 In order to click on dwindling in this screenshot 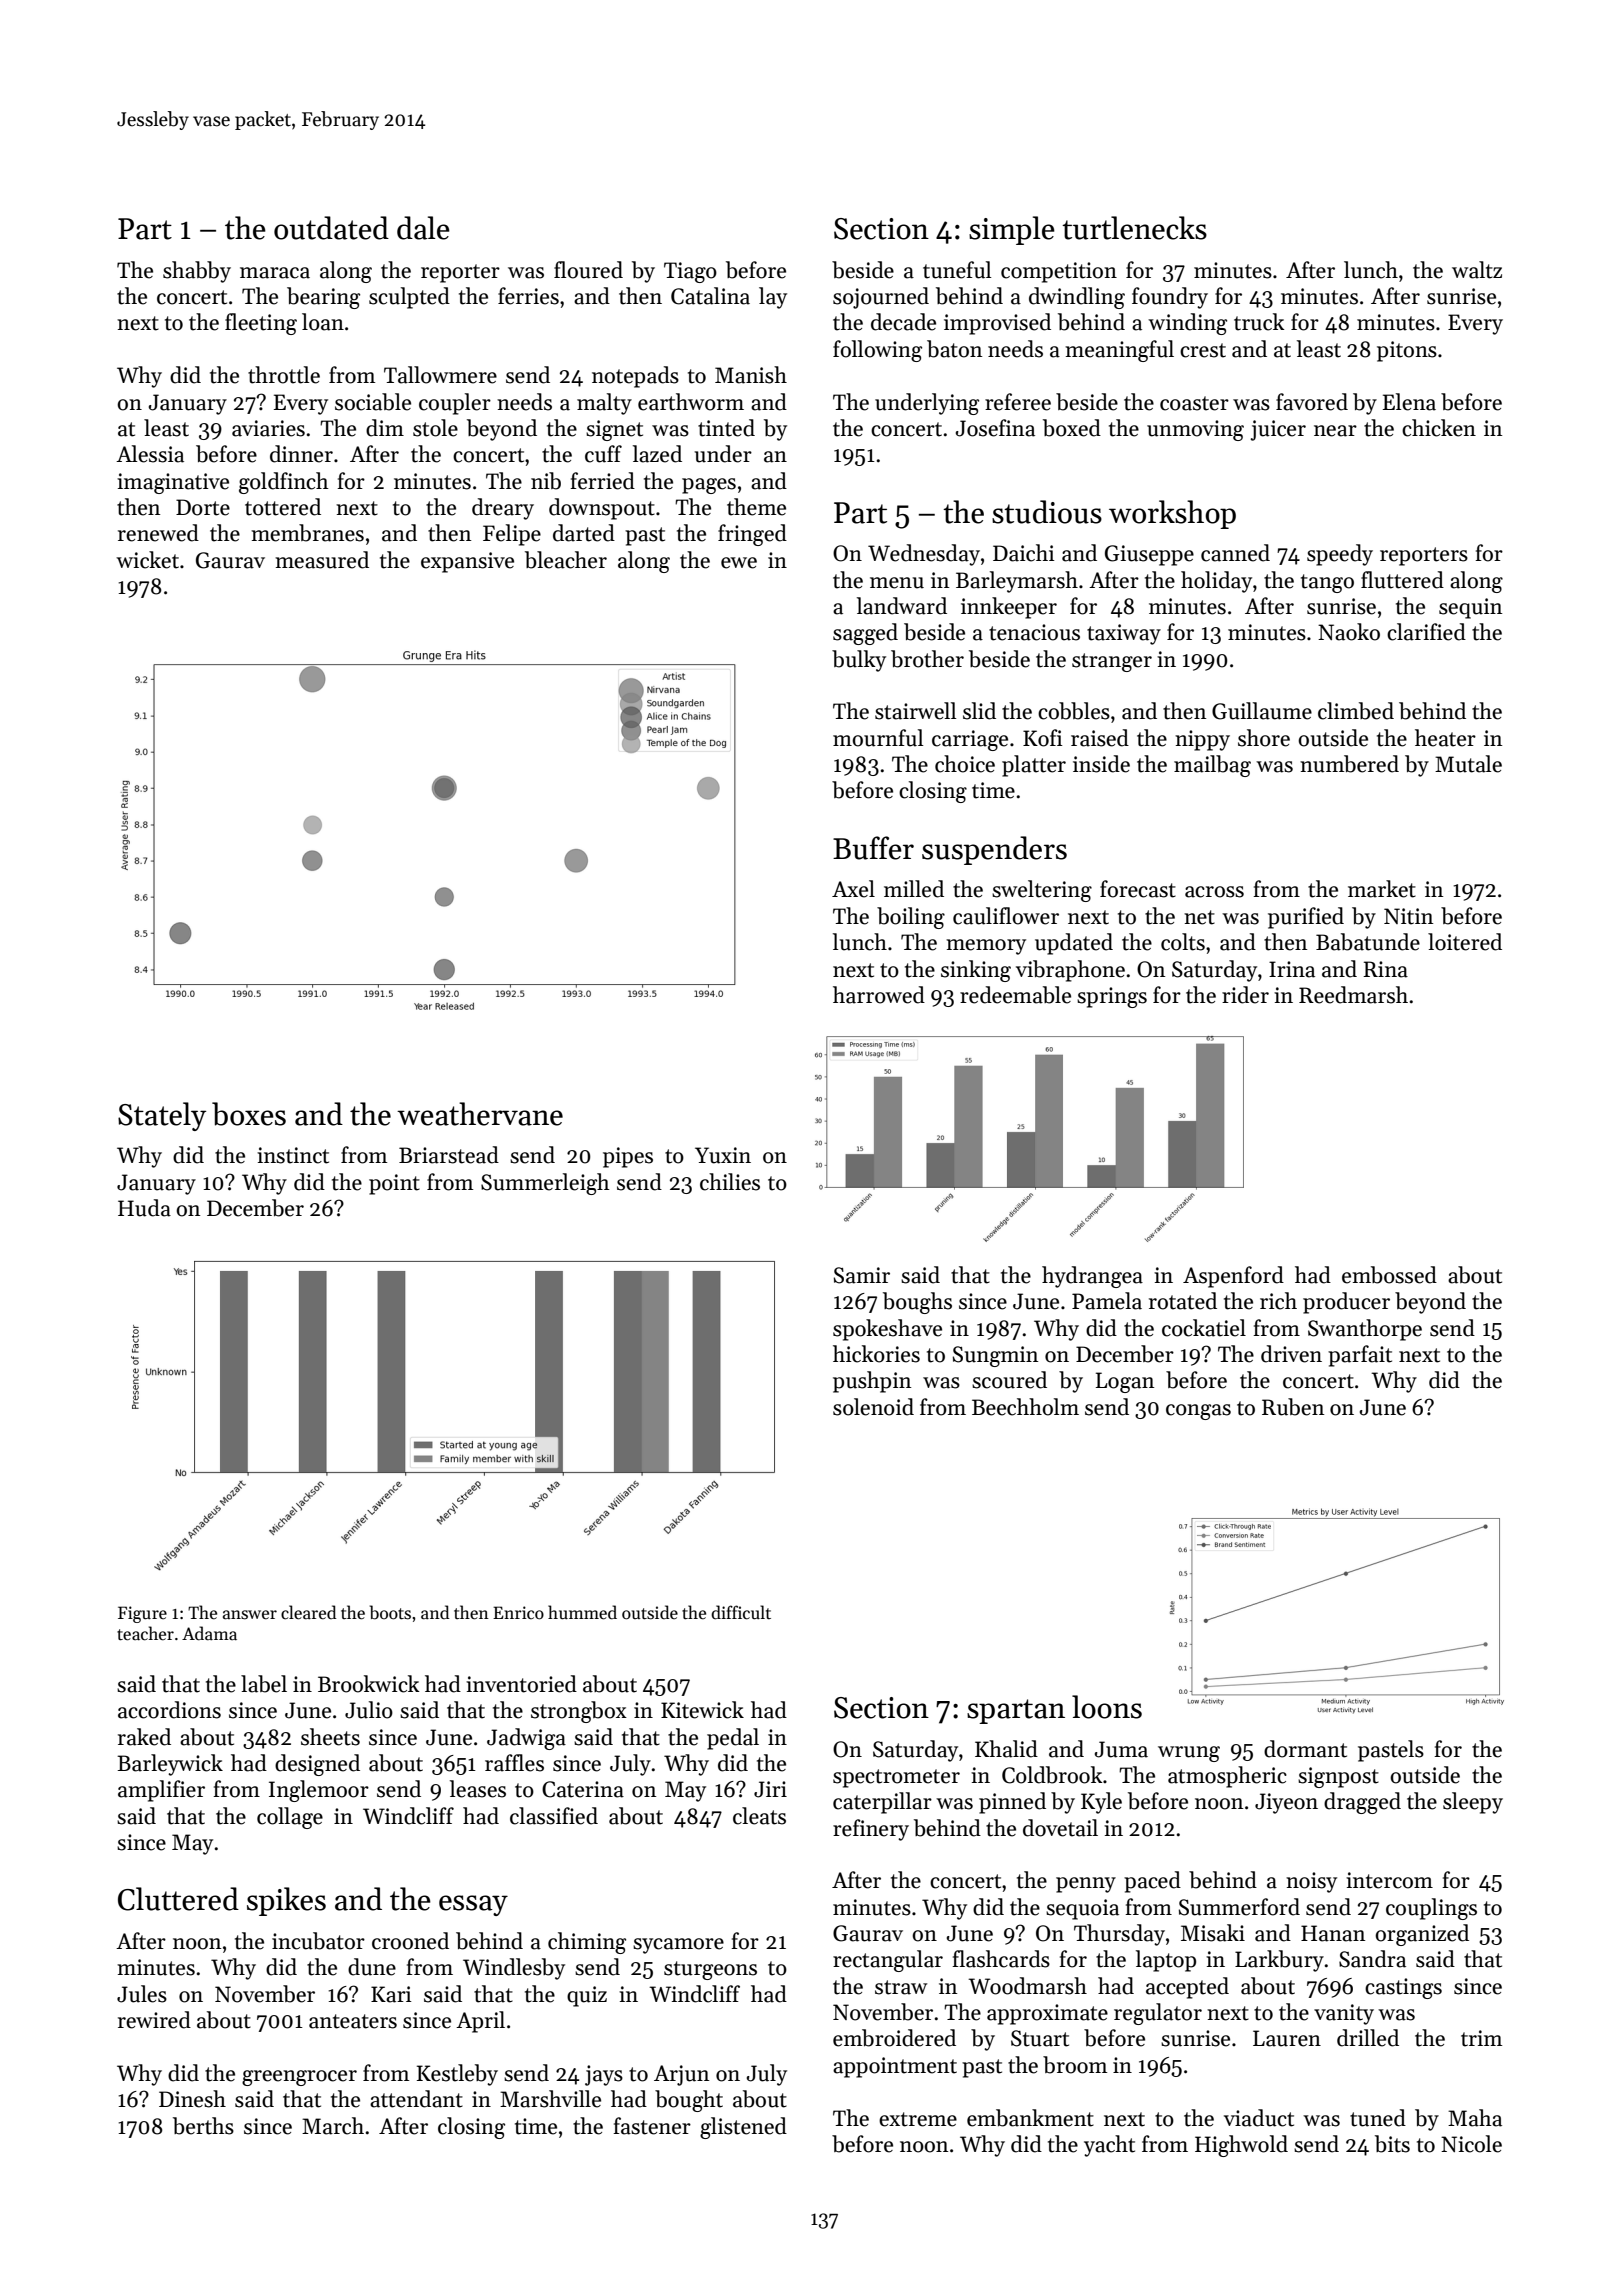, I will do `click(1077, 298)`.
